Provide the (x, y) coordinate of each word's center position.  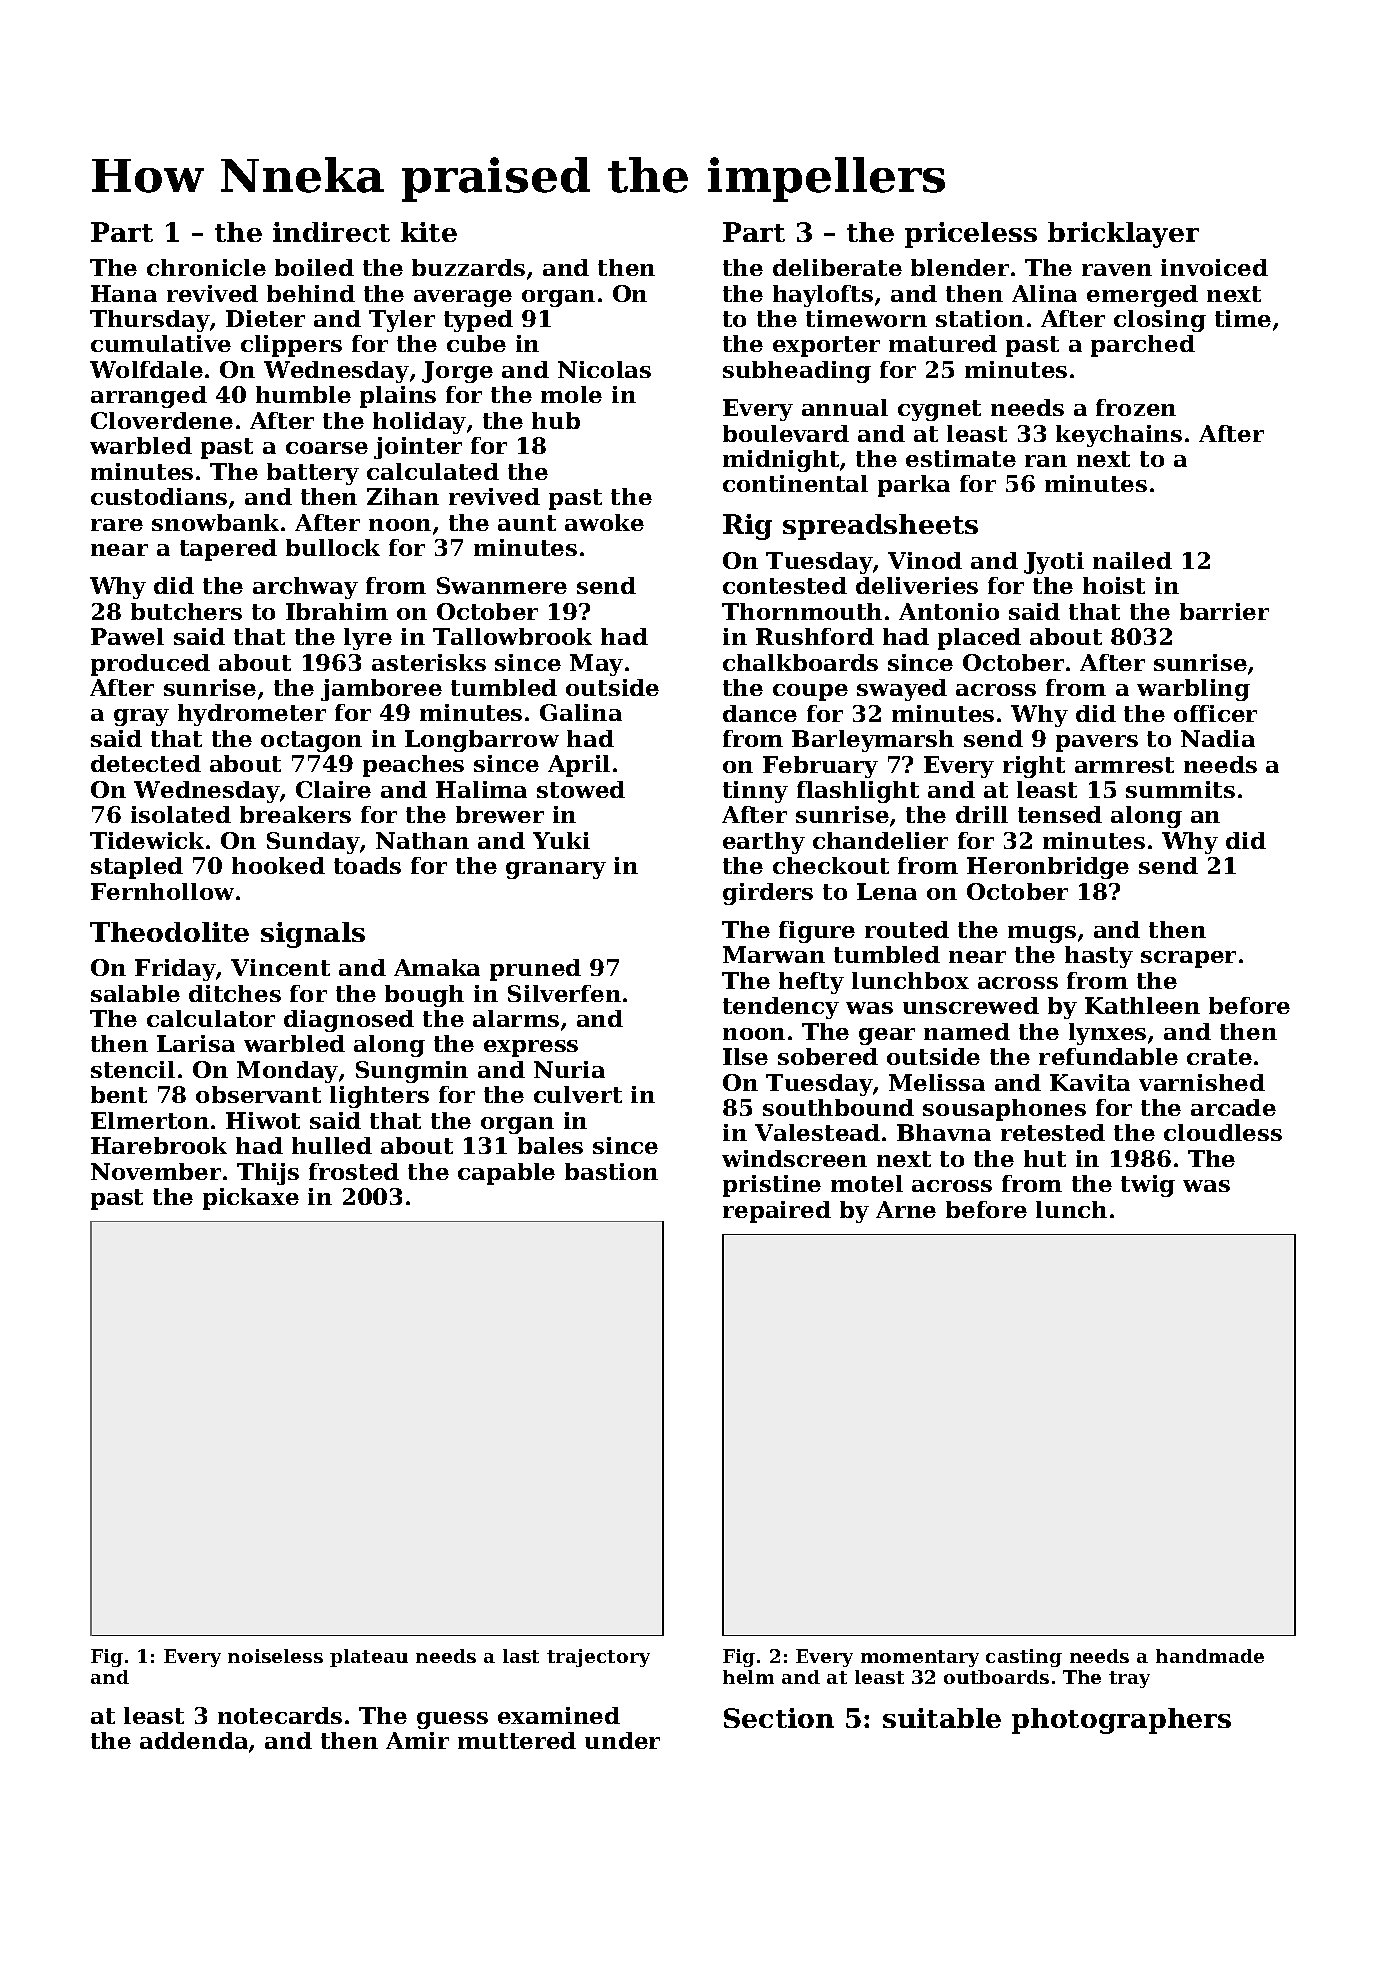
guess (452, 1720)
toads (367, 865)
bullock (333, 547)
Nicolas (604, 369)
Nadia (1218, 738)
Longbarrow (482, 741)
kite (429, 232)
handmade (1210, 1656)
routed (907, 929)
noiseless (275, 1656)
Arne (906, 1209)
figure (817, 932)
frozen (1136, 407)
